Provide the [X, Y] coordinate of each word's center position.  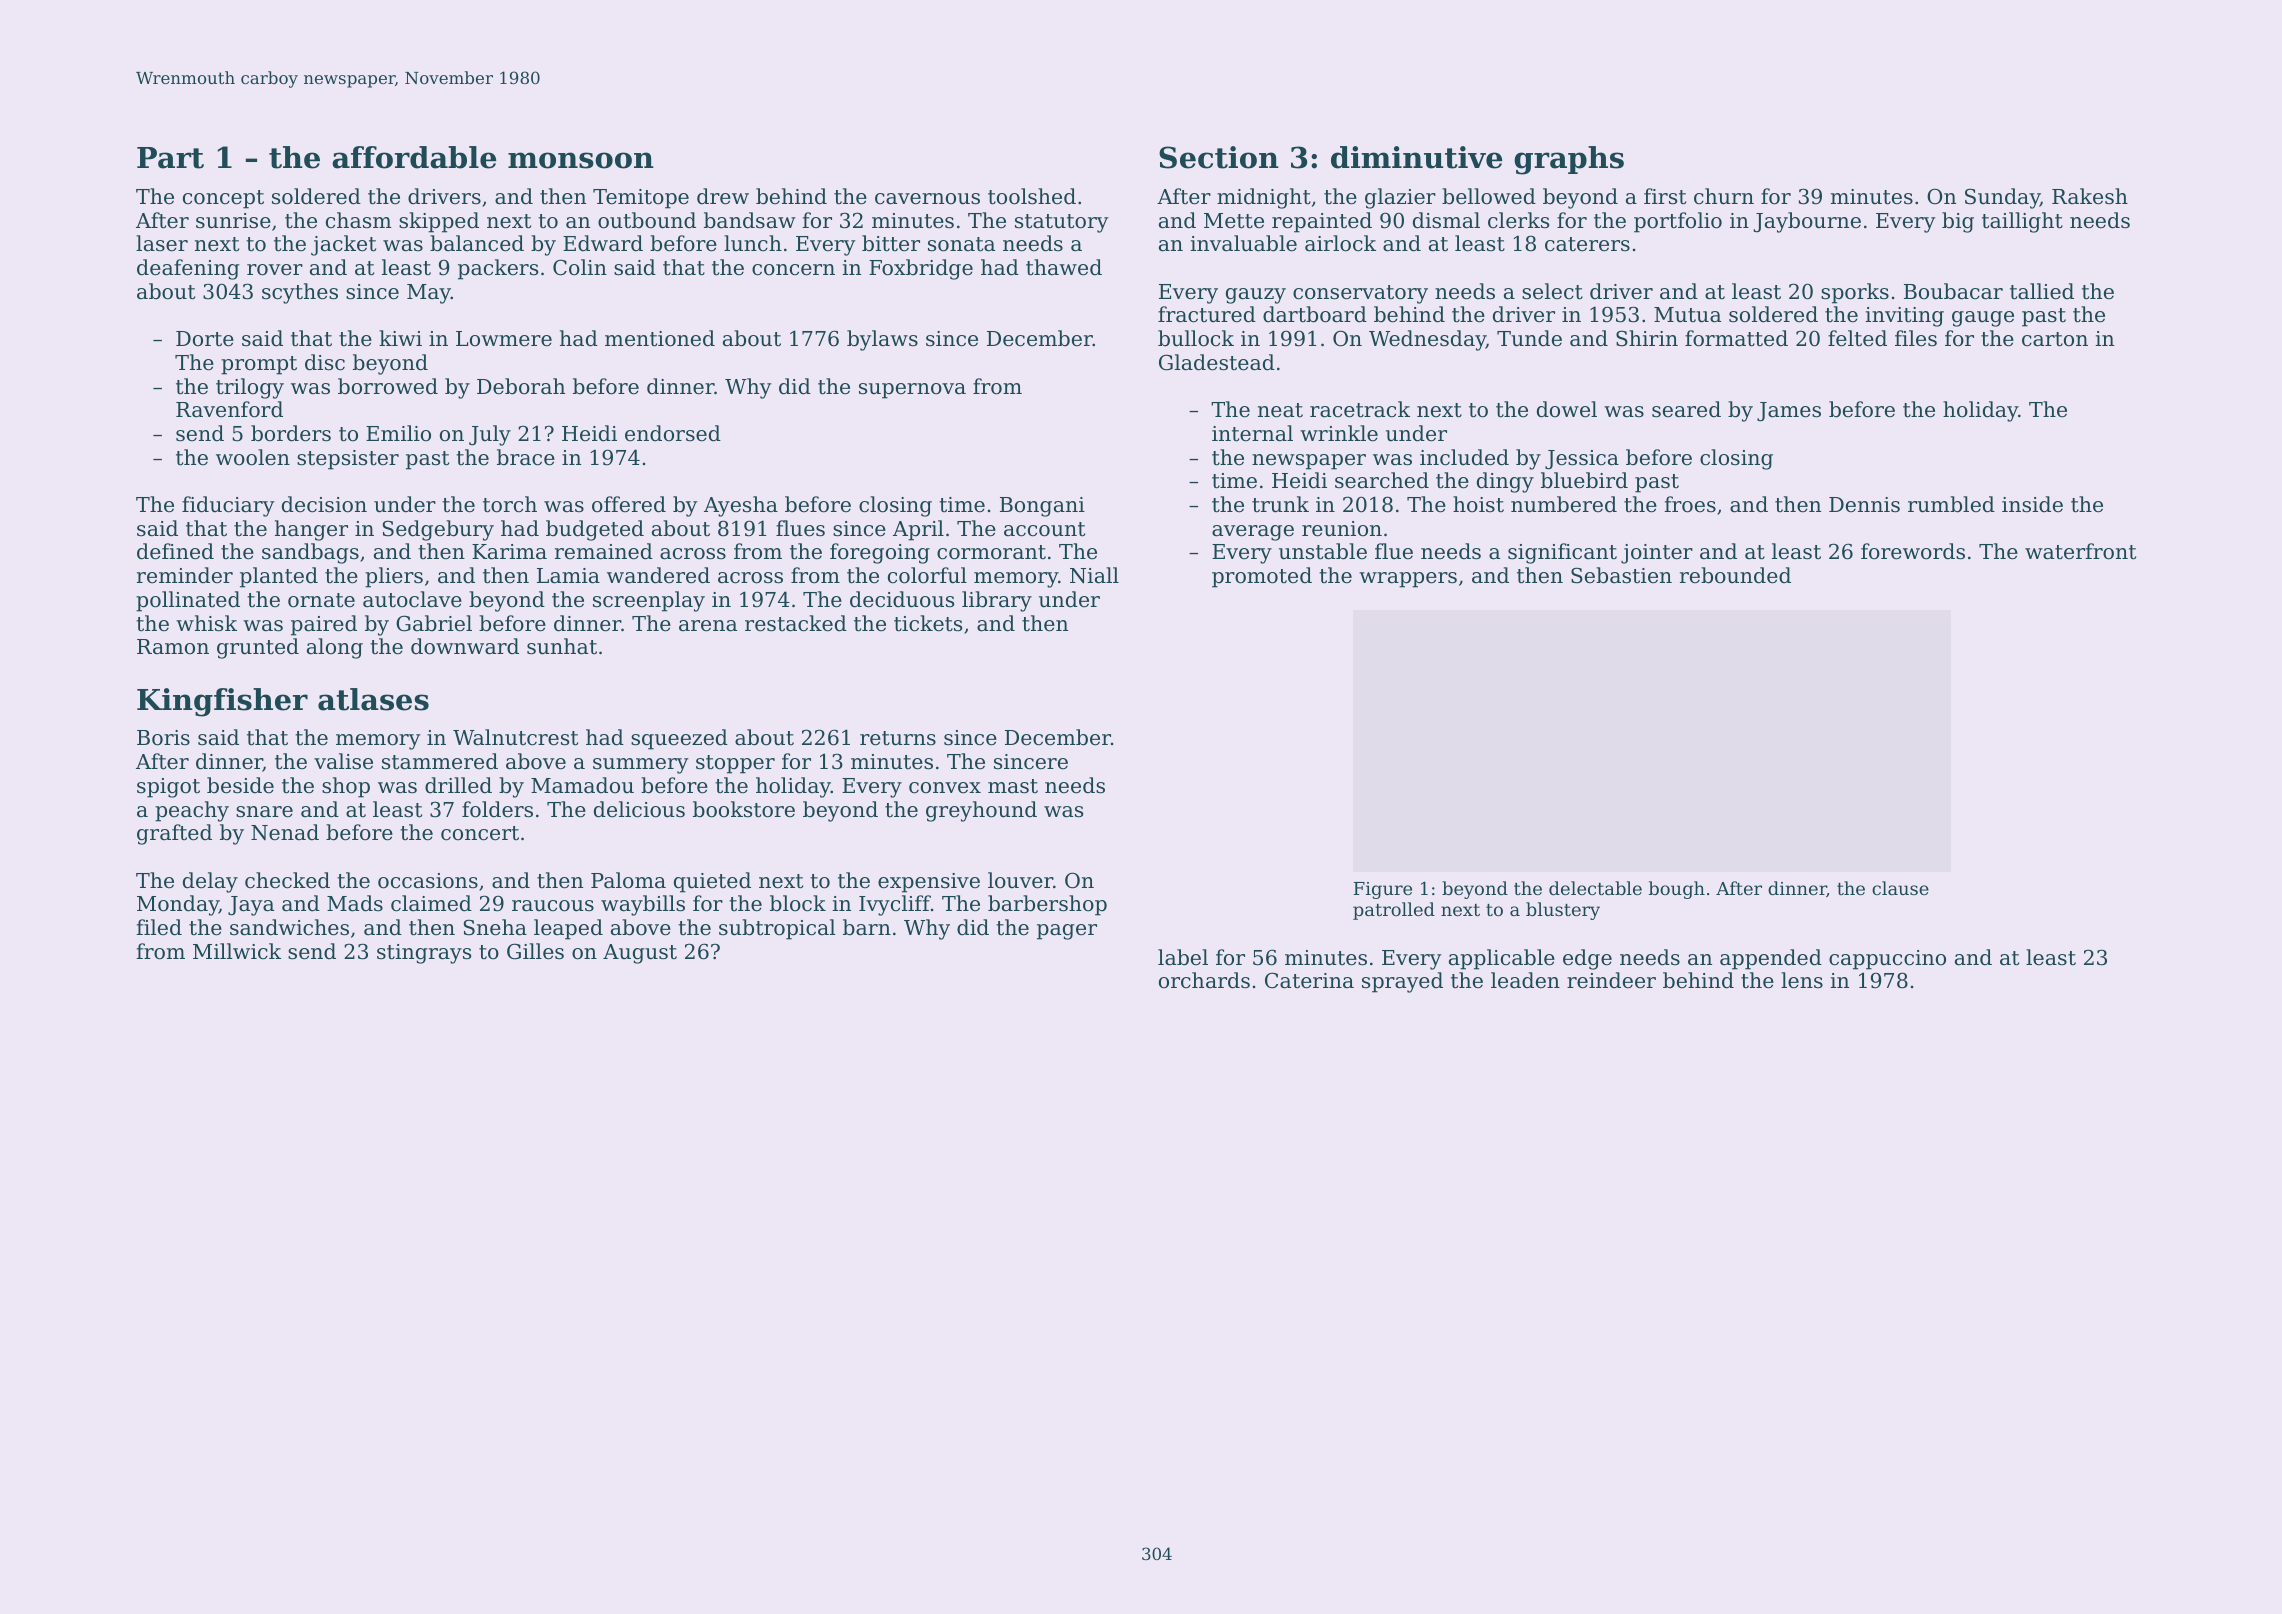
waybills [643, 905]
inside [2032, 504]
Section [1219, 157]
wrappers [1408, 580]
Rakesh [2090, 196]
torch [510, 504]
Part [170, 158]
